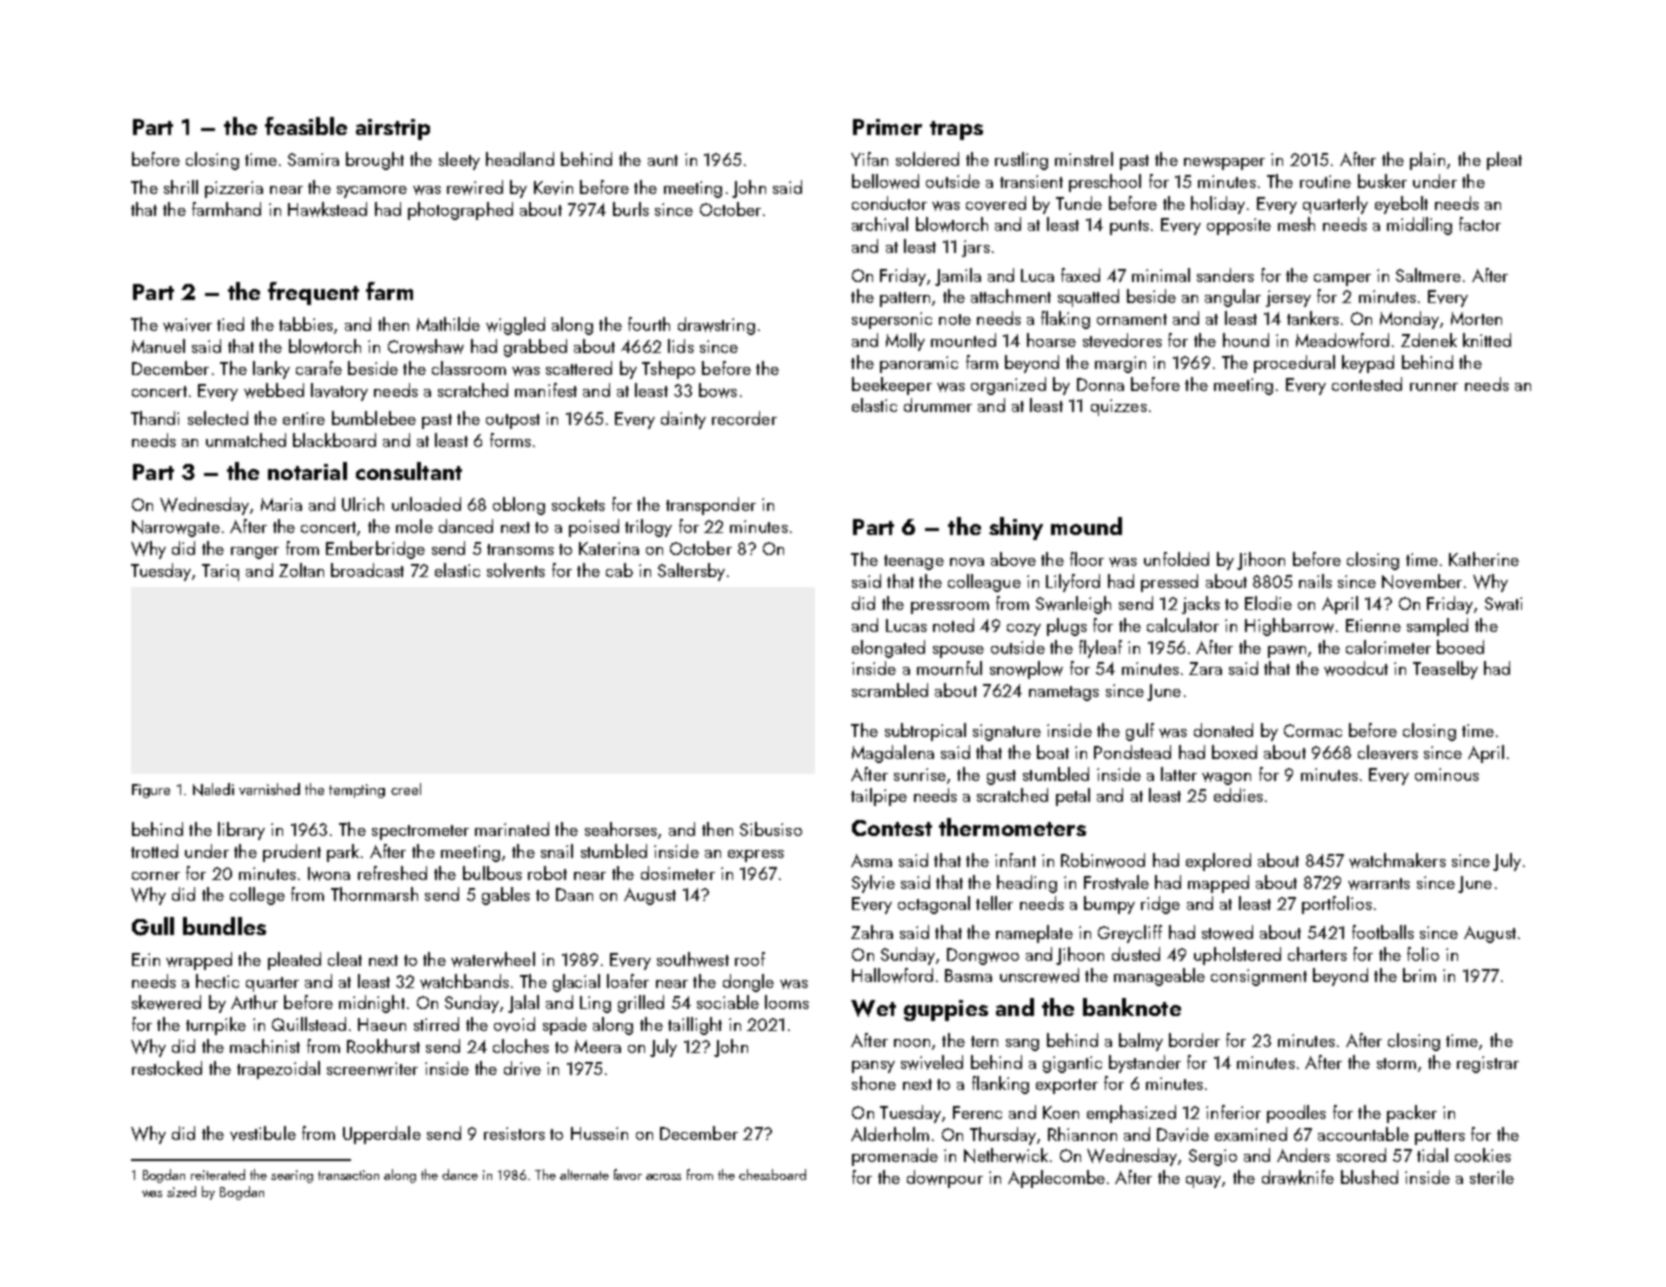 The width and height of the screenshot is (1666, 1287). I want to click on reiterated, so click(218, 1174).
